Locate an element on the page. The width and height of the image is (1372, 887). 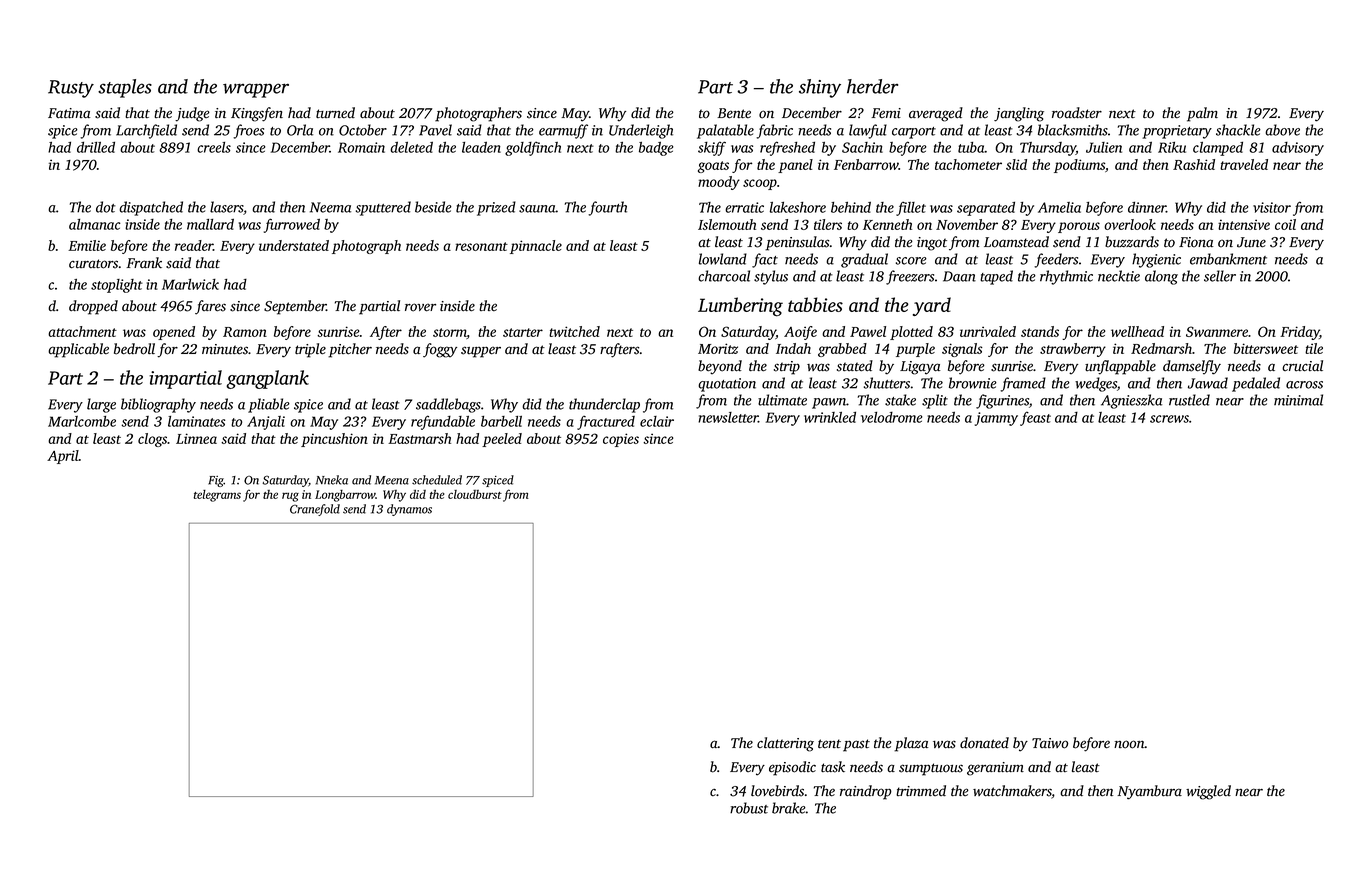
judge is located at coordinates (192, 114).
